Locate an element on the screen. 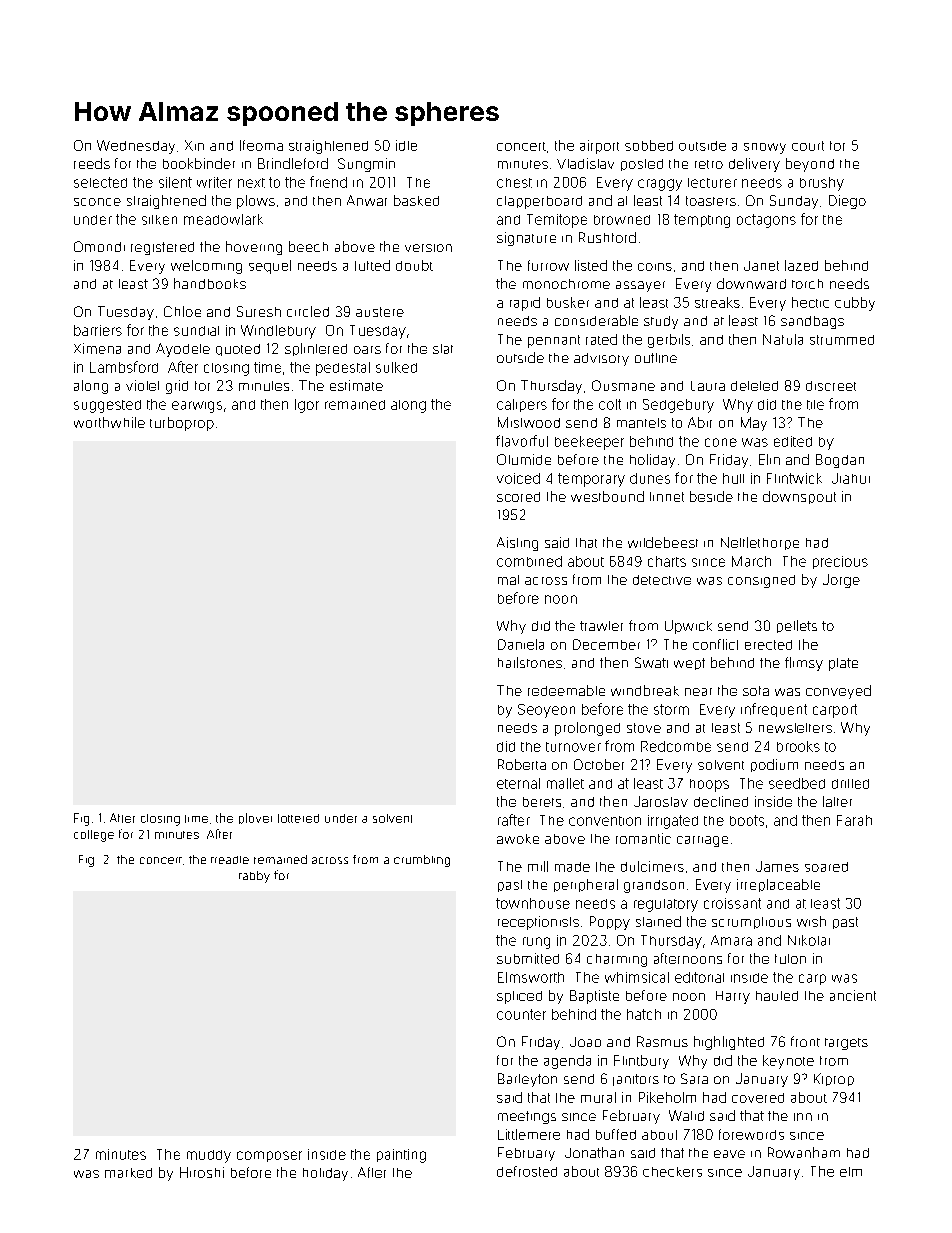 This screenshot has height=1233, width=952. tabby is located at coordinates (254, 877).
